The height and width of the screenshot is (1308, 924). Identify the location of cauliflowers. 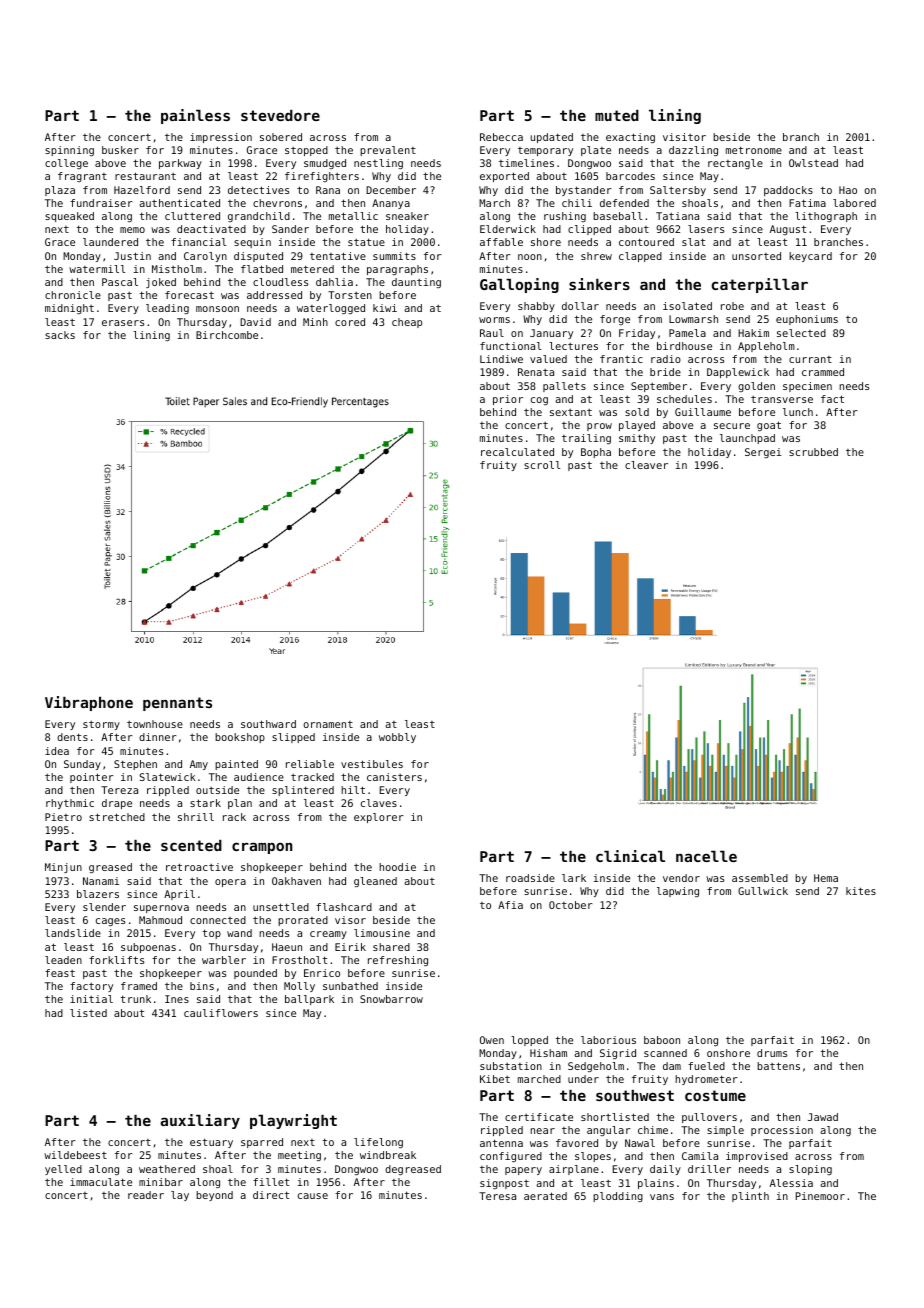
(221, 1013).
